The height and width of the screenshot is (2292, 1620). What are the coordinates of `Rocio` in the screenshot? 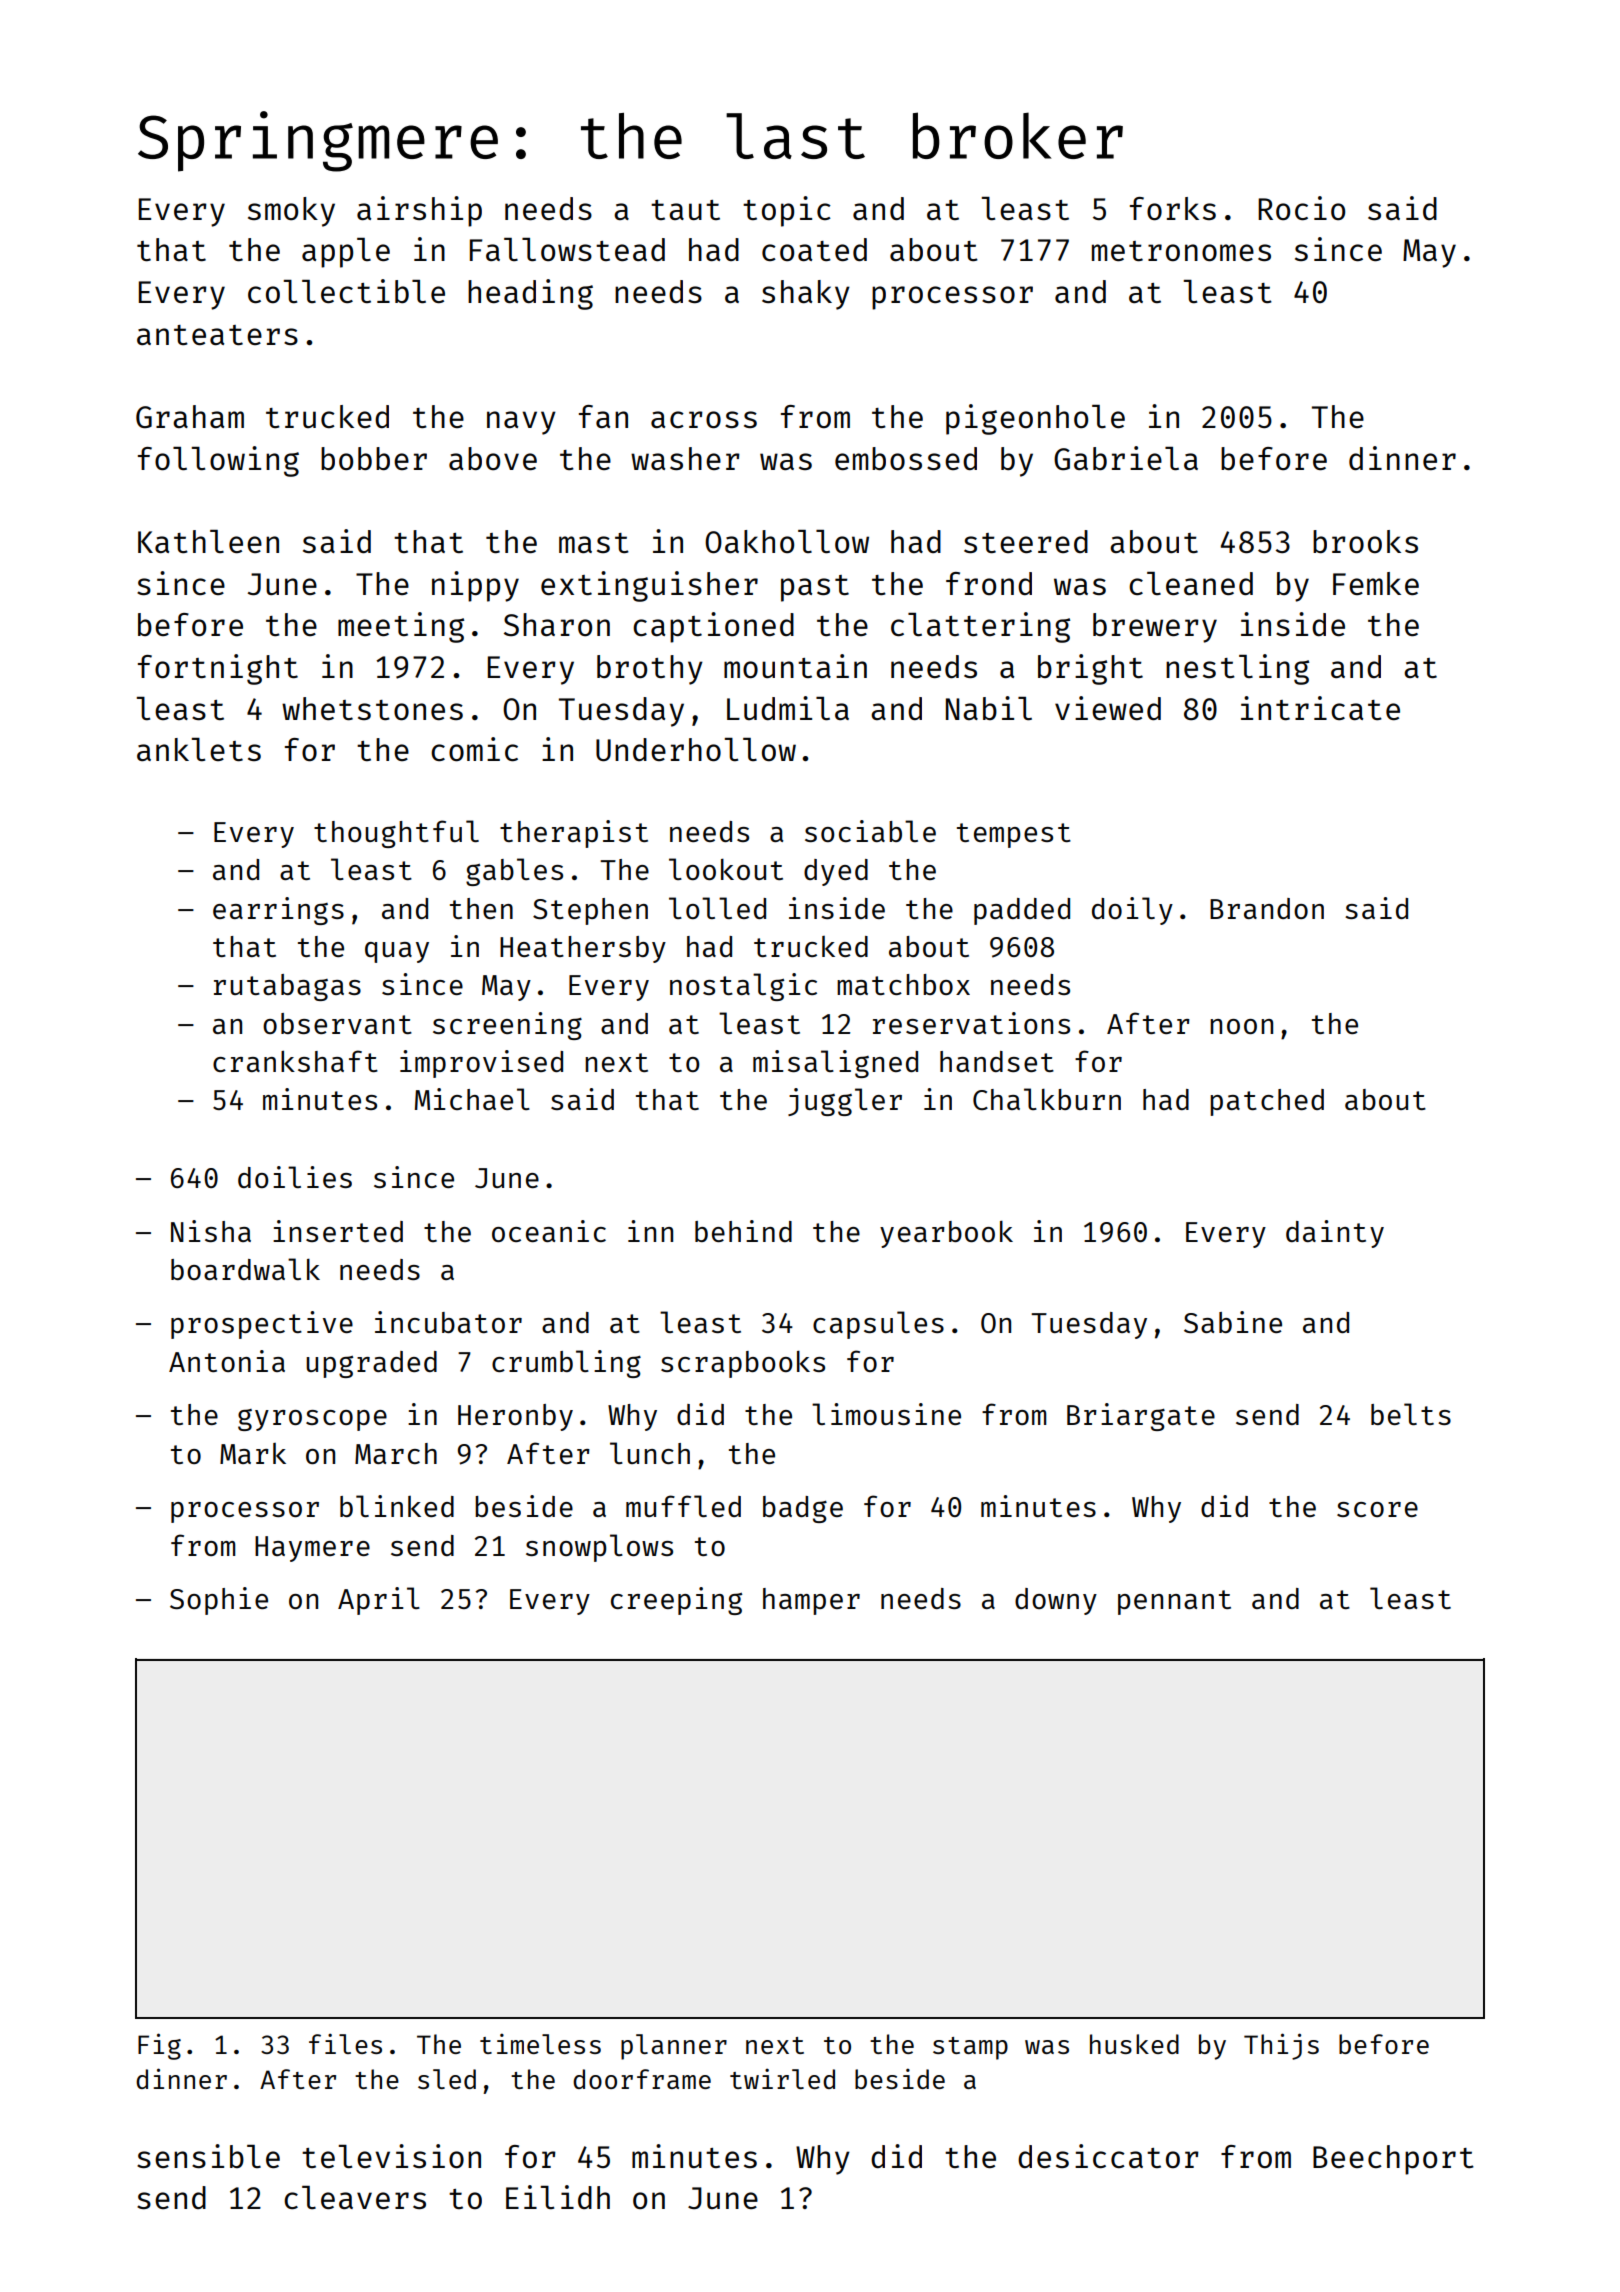 It's located at (1301, 208).
